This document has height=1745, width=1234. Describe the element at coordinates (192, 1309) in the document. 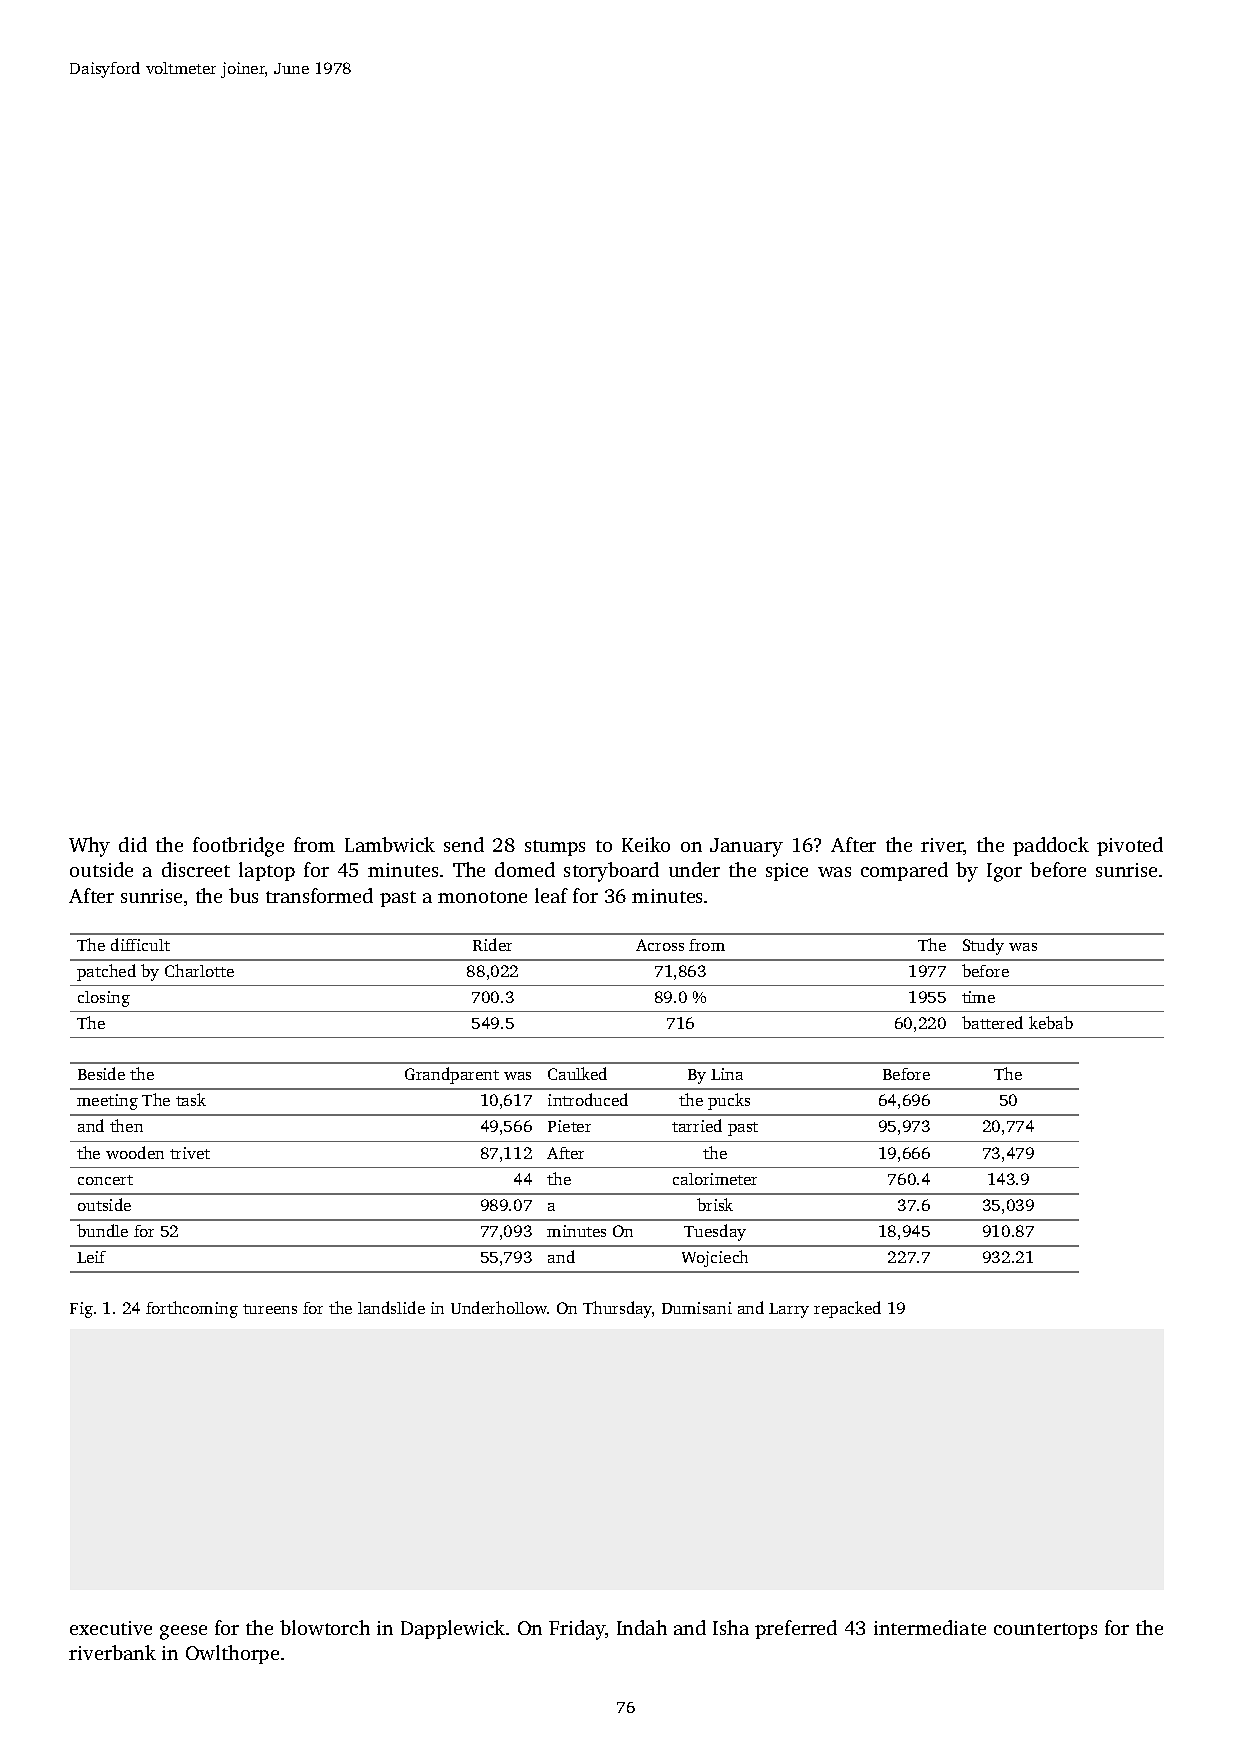

I see `forthcoming` at that location.
